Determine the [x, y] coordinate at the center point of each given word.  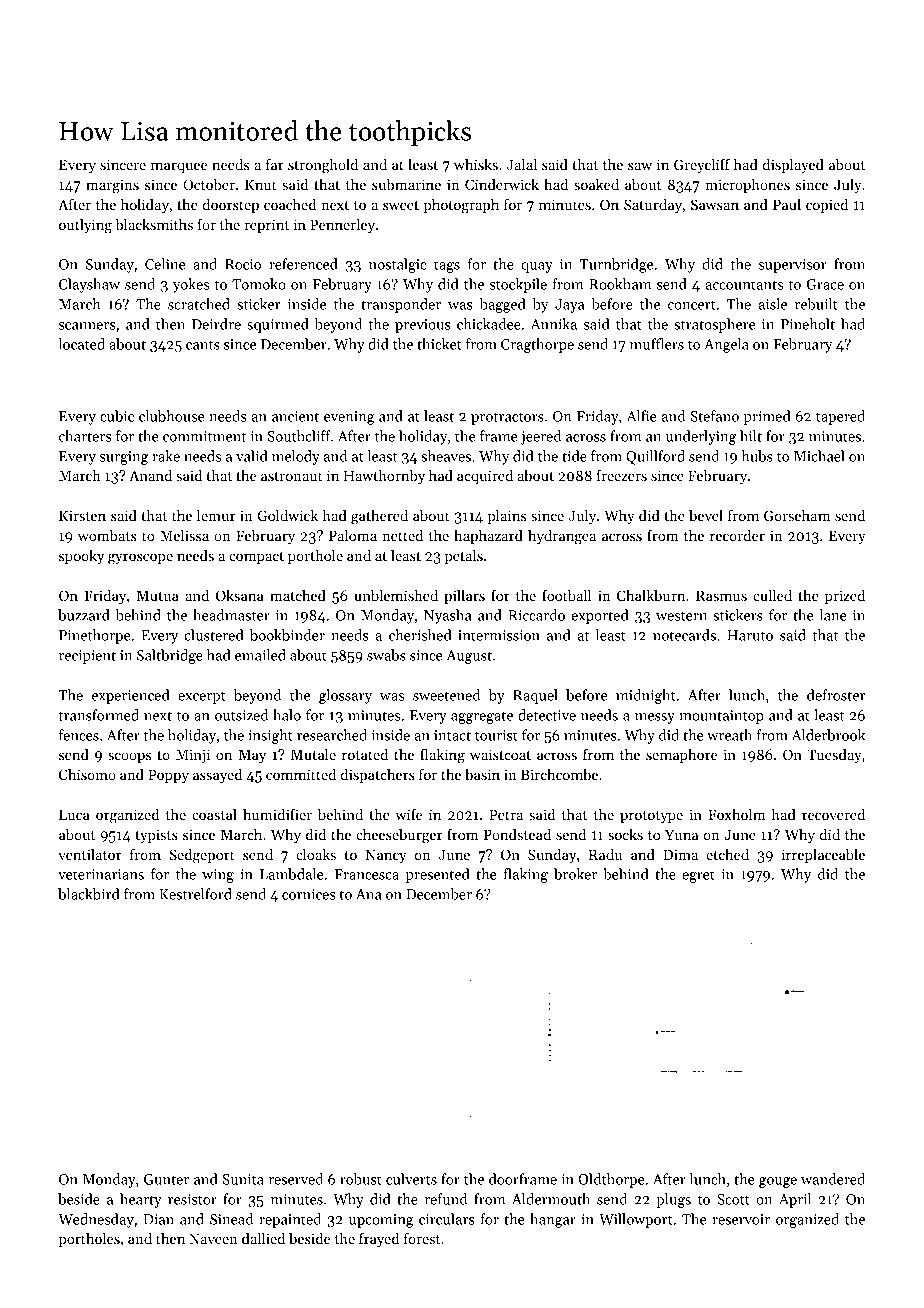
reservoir [741, 1219]
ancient [295, 416]
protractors [507, 418]
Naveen [213, 1239]
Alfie [641, 416]
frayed [379, 1239]
